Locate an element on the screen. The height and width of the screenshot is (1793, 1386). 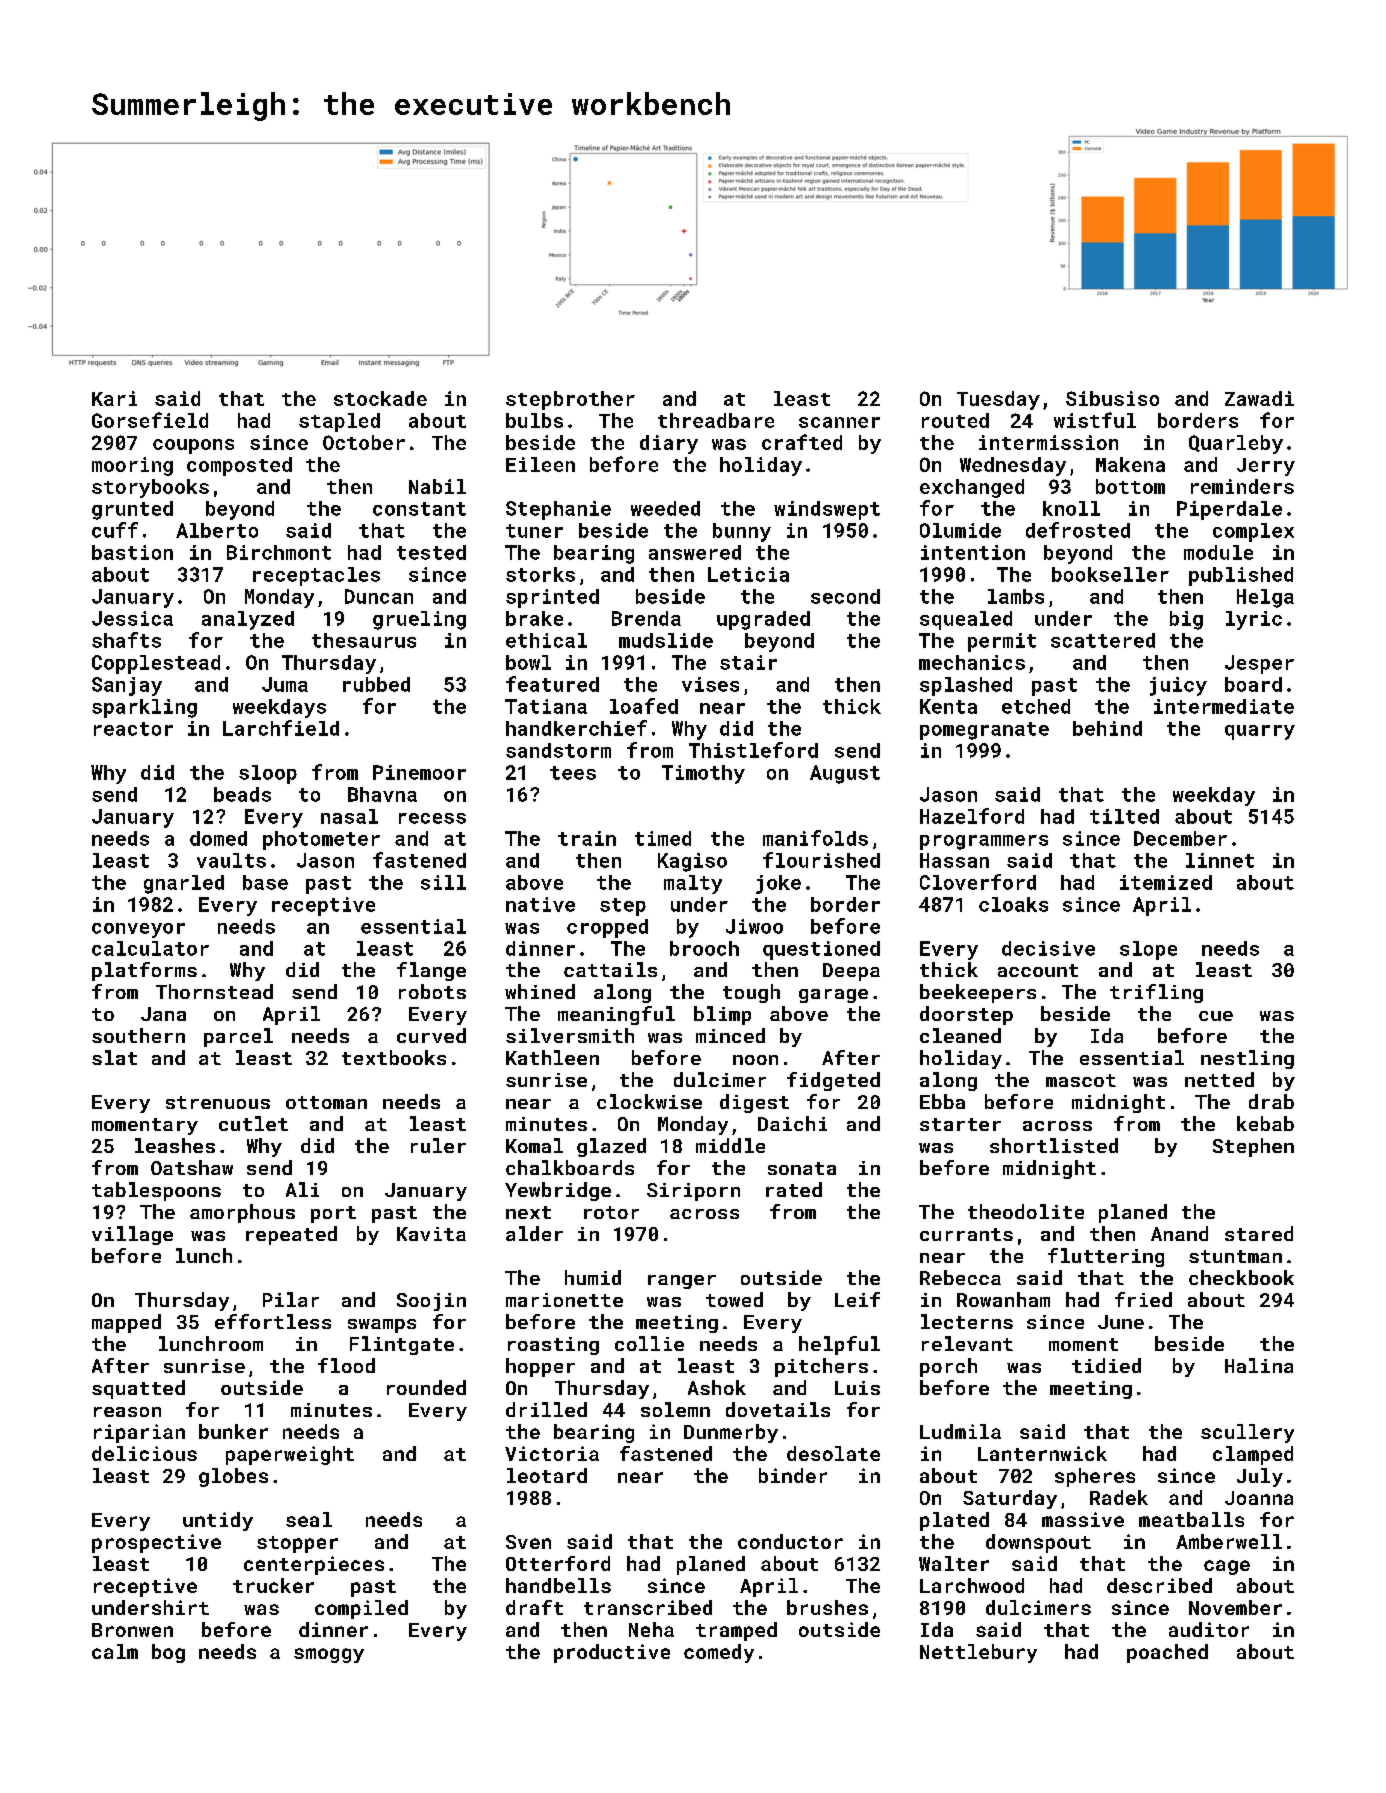
tilted is located at coordinates (1124, 816).
